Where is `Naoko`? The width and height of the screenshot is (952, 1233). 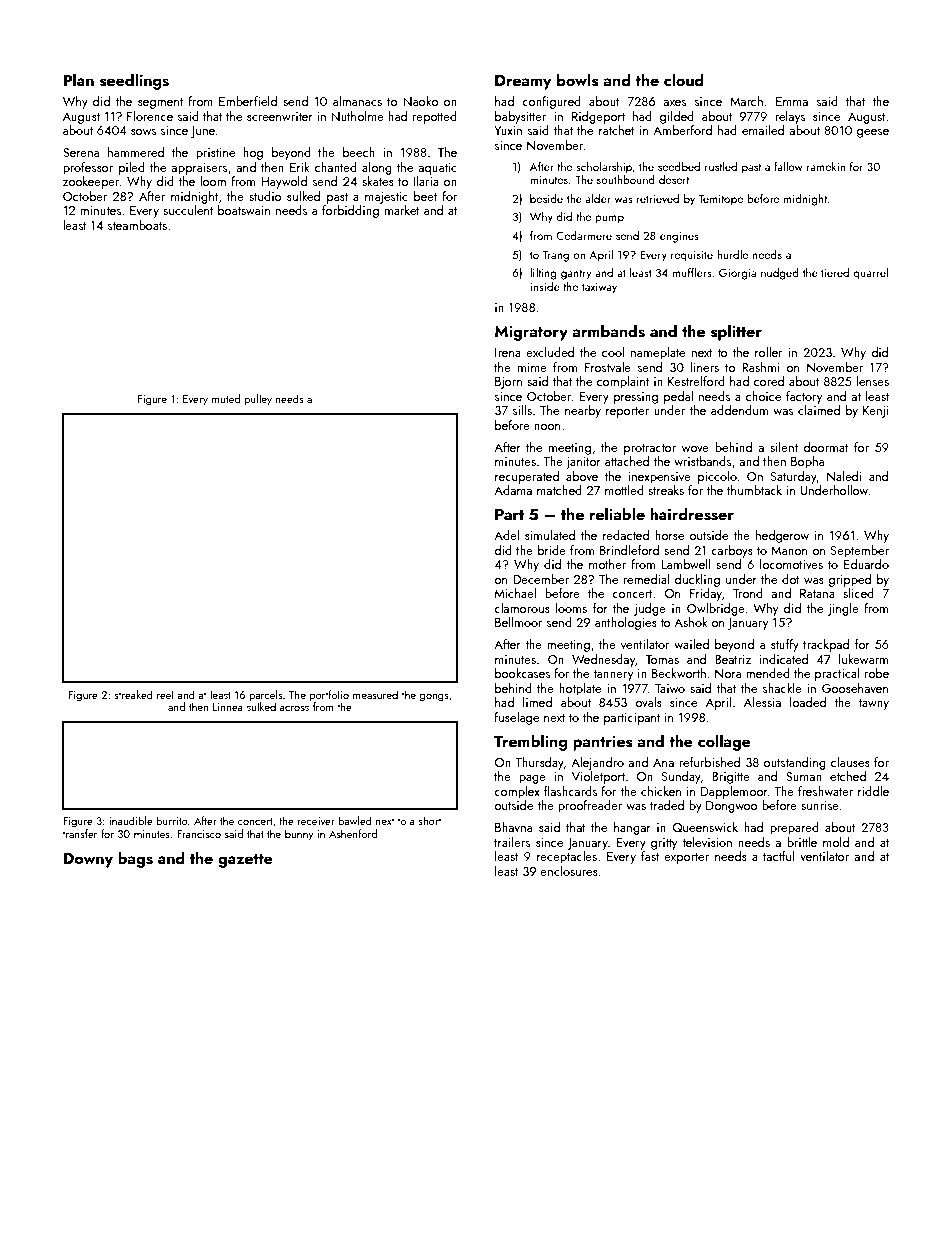
Naoko is located at coordinates (420, 101).
